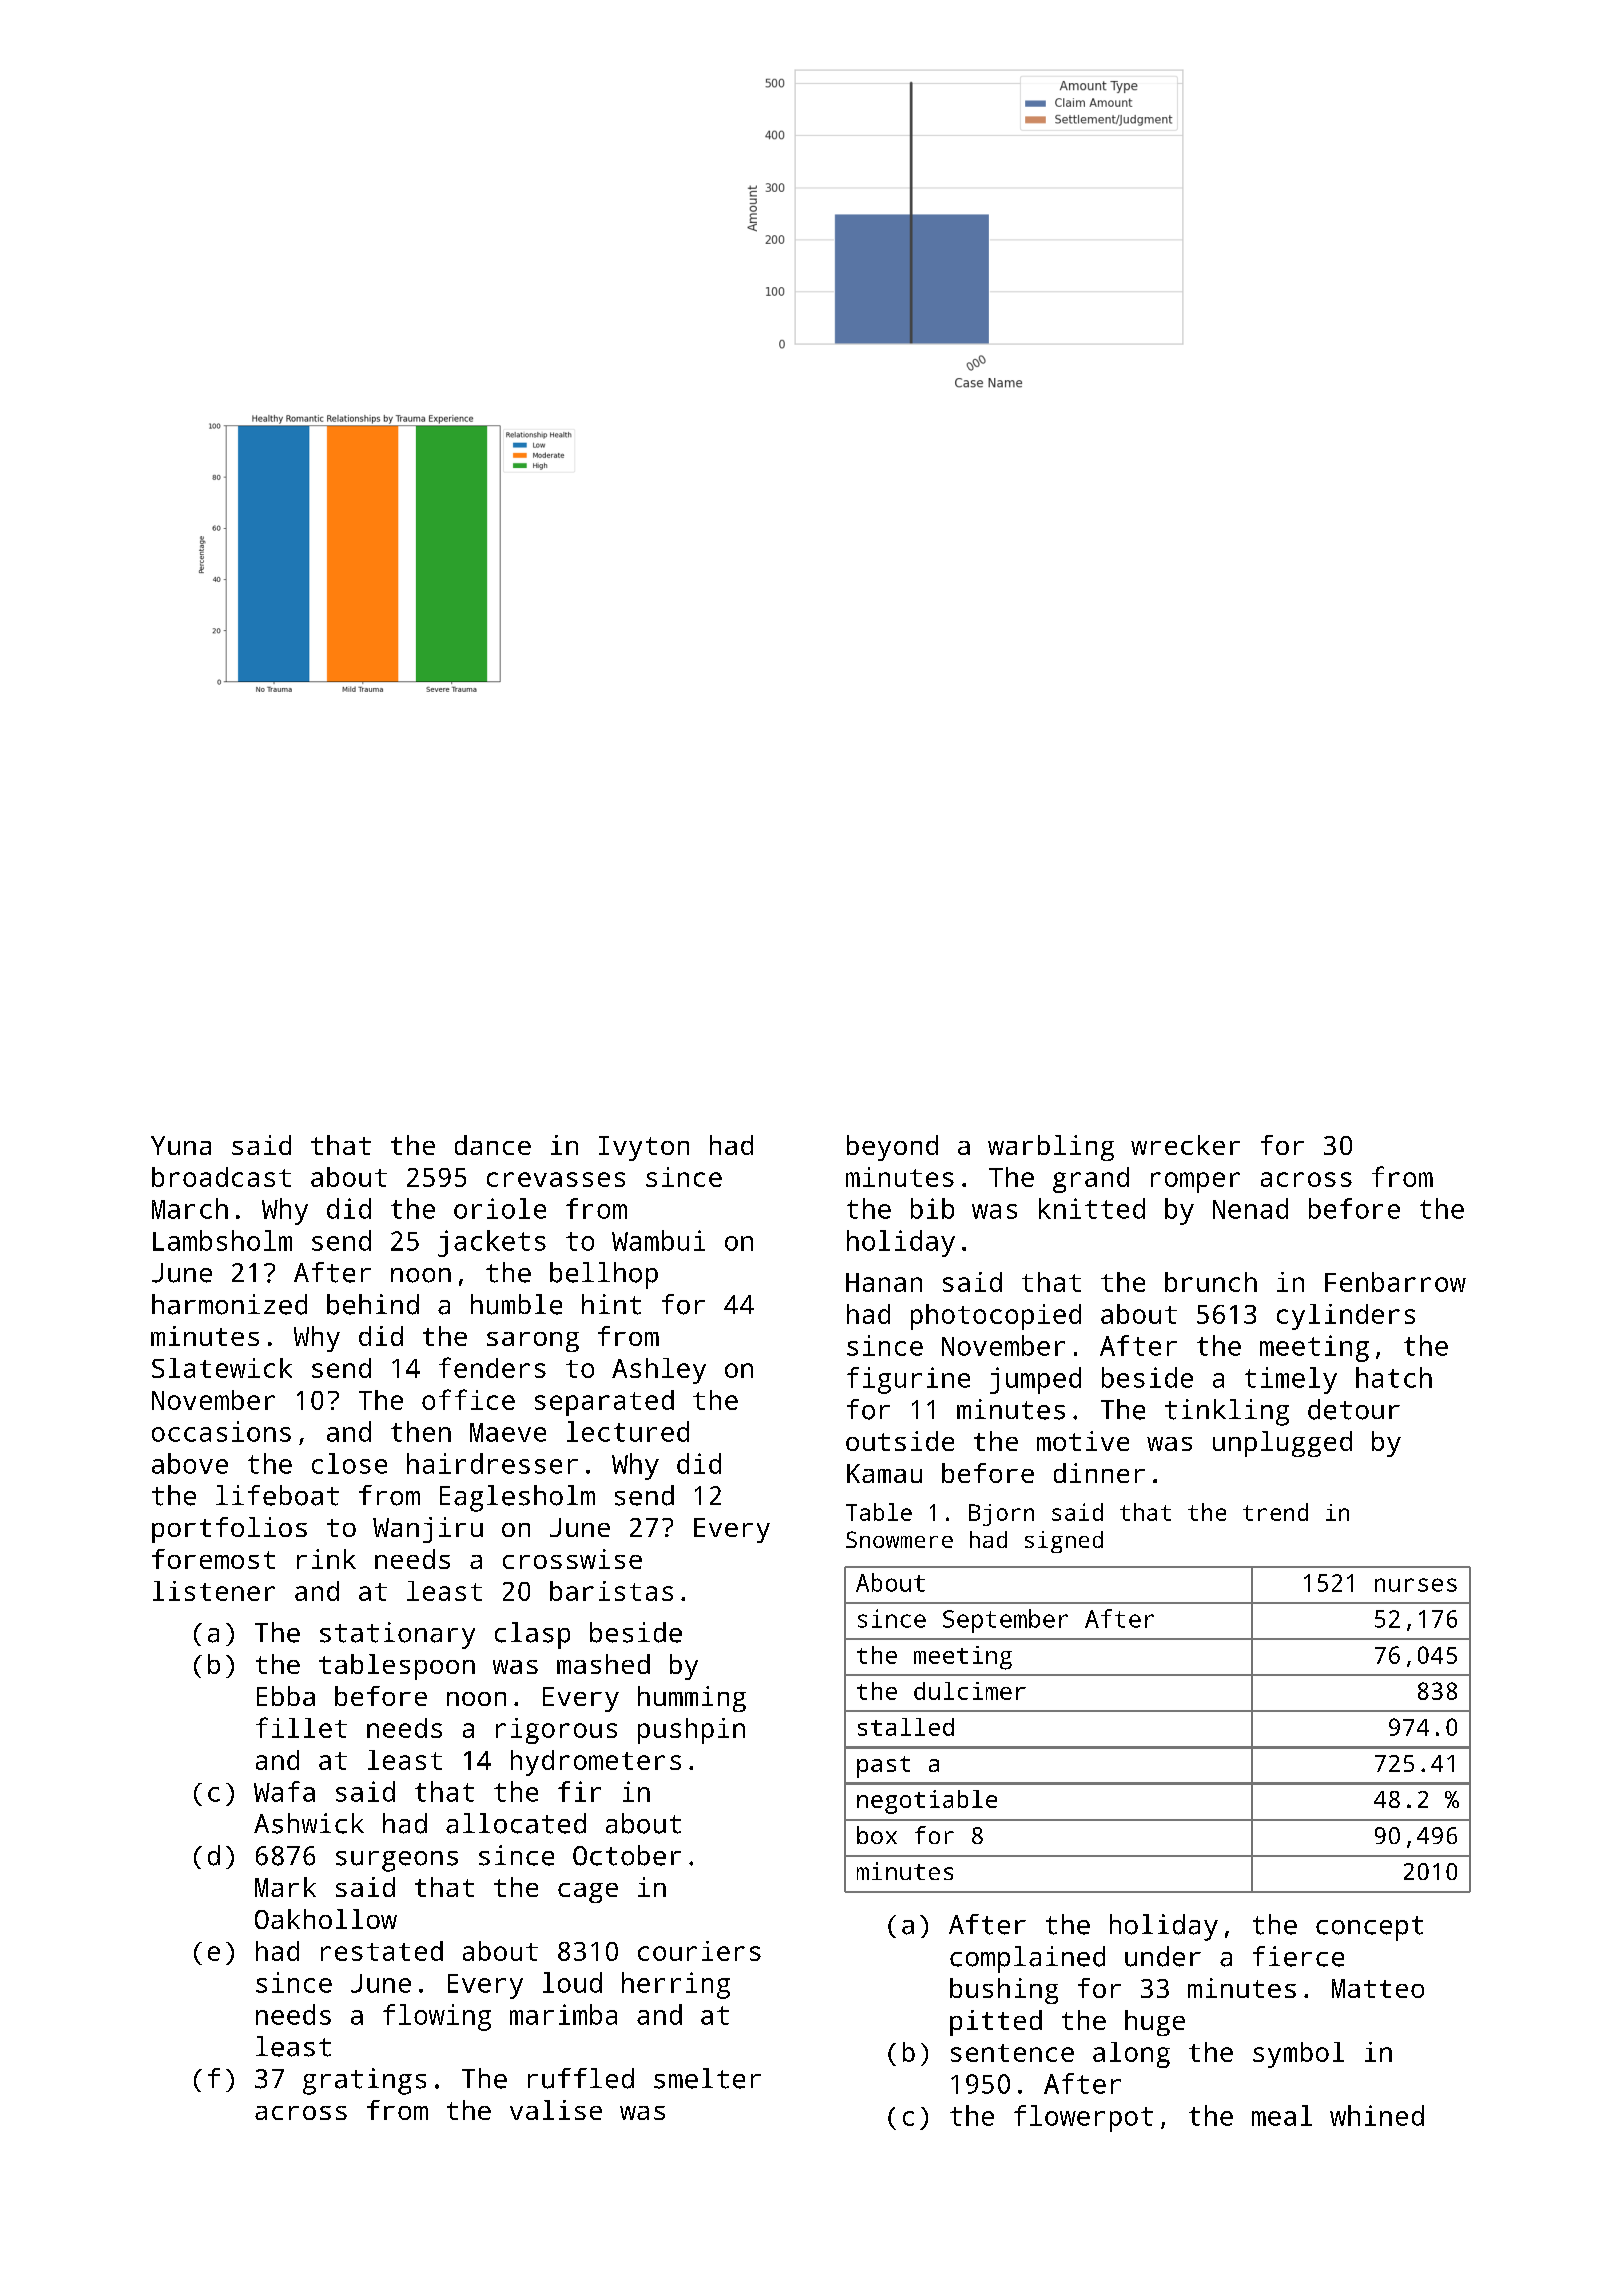  Describe the element at coordinates (908, 1380) in the screenshot. I see `figurine` at that location.
